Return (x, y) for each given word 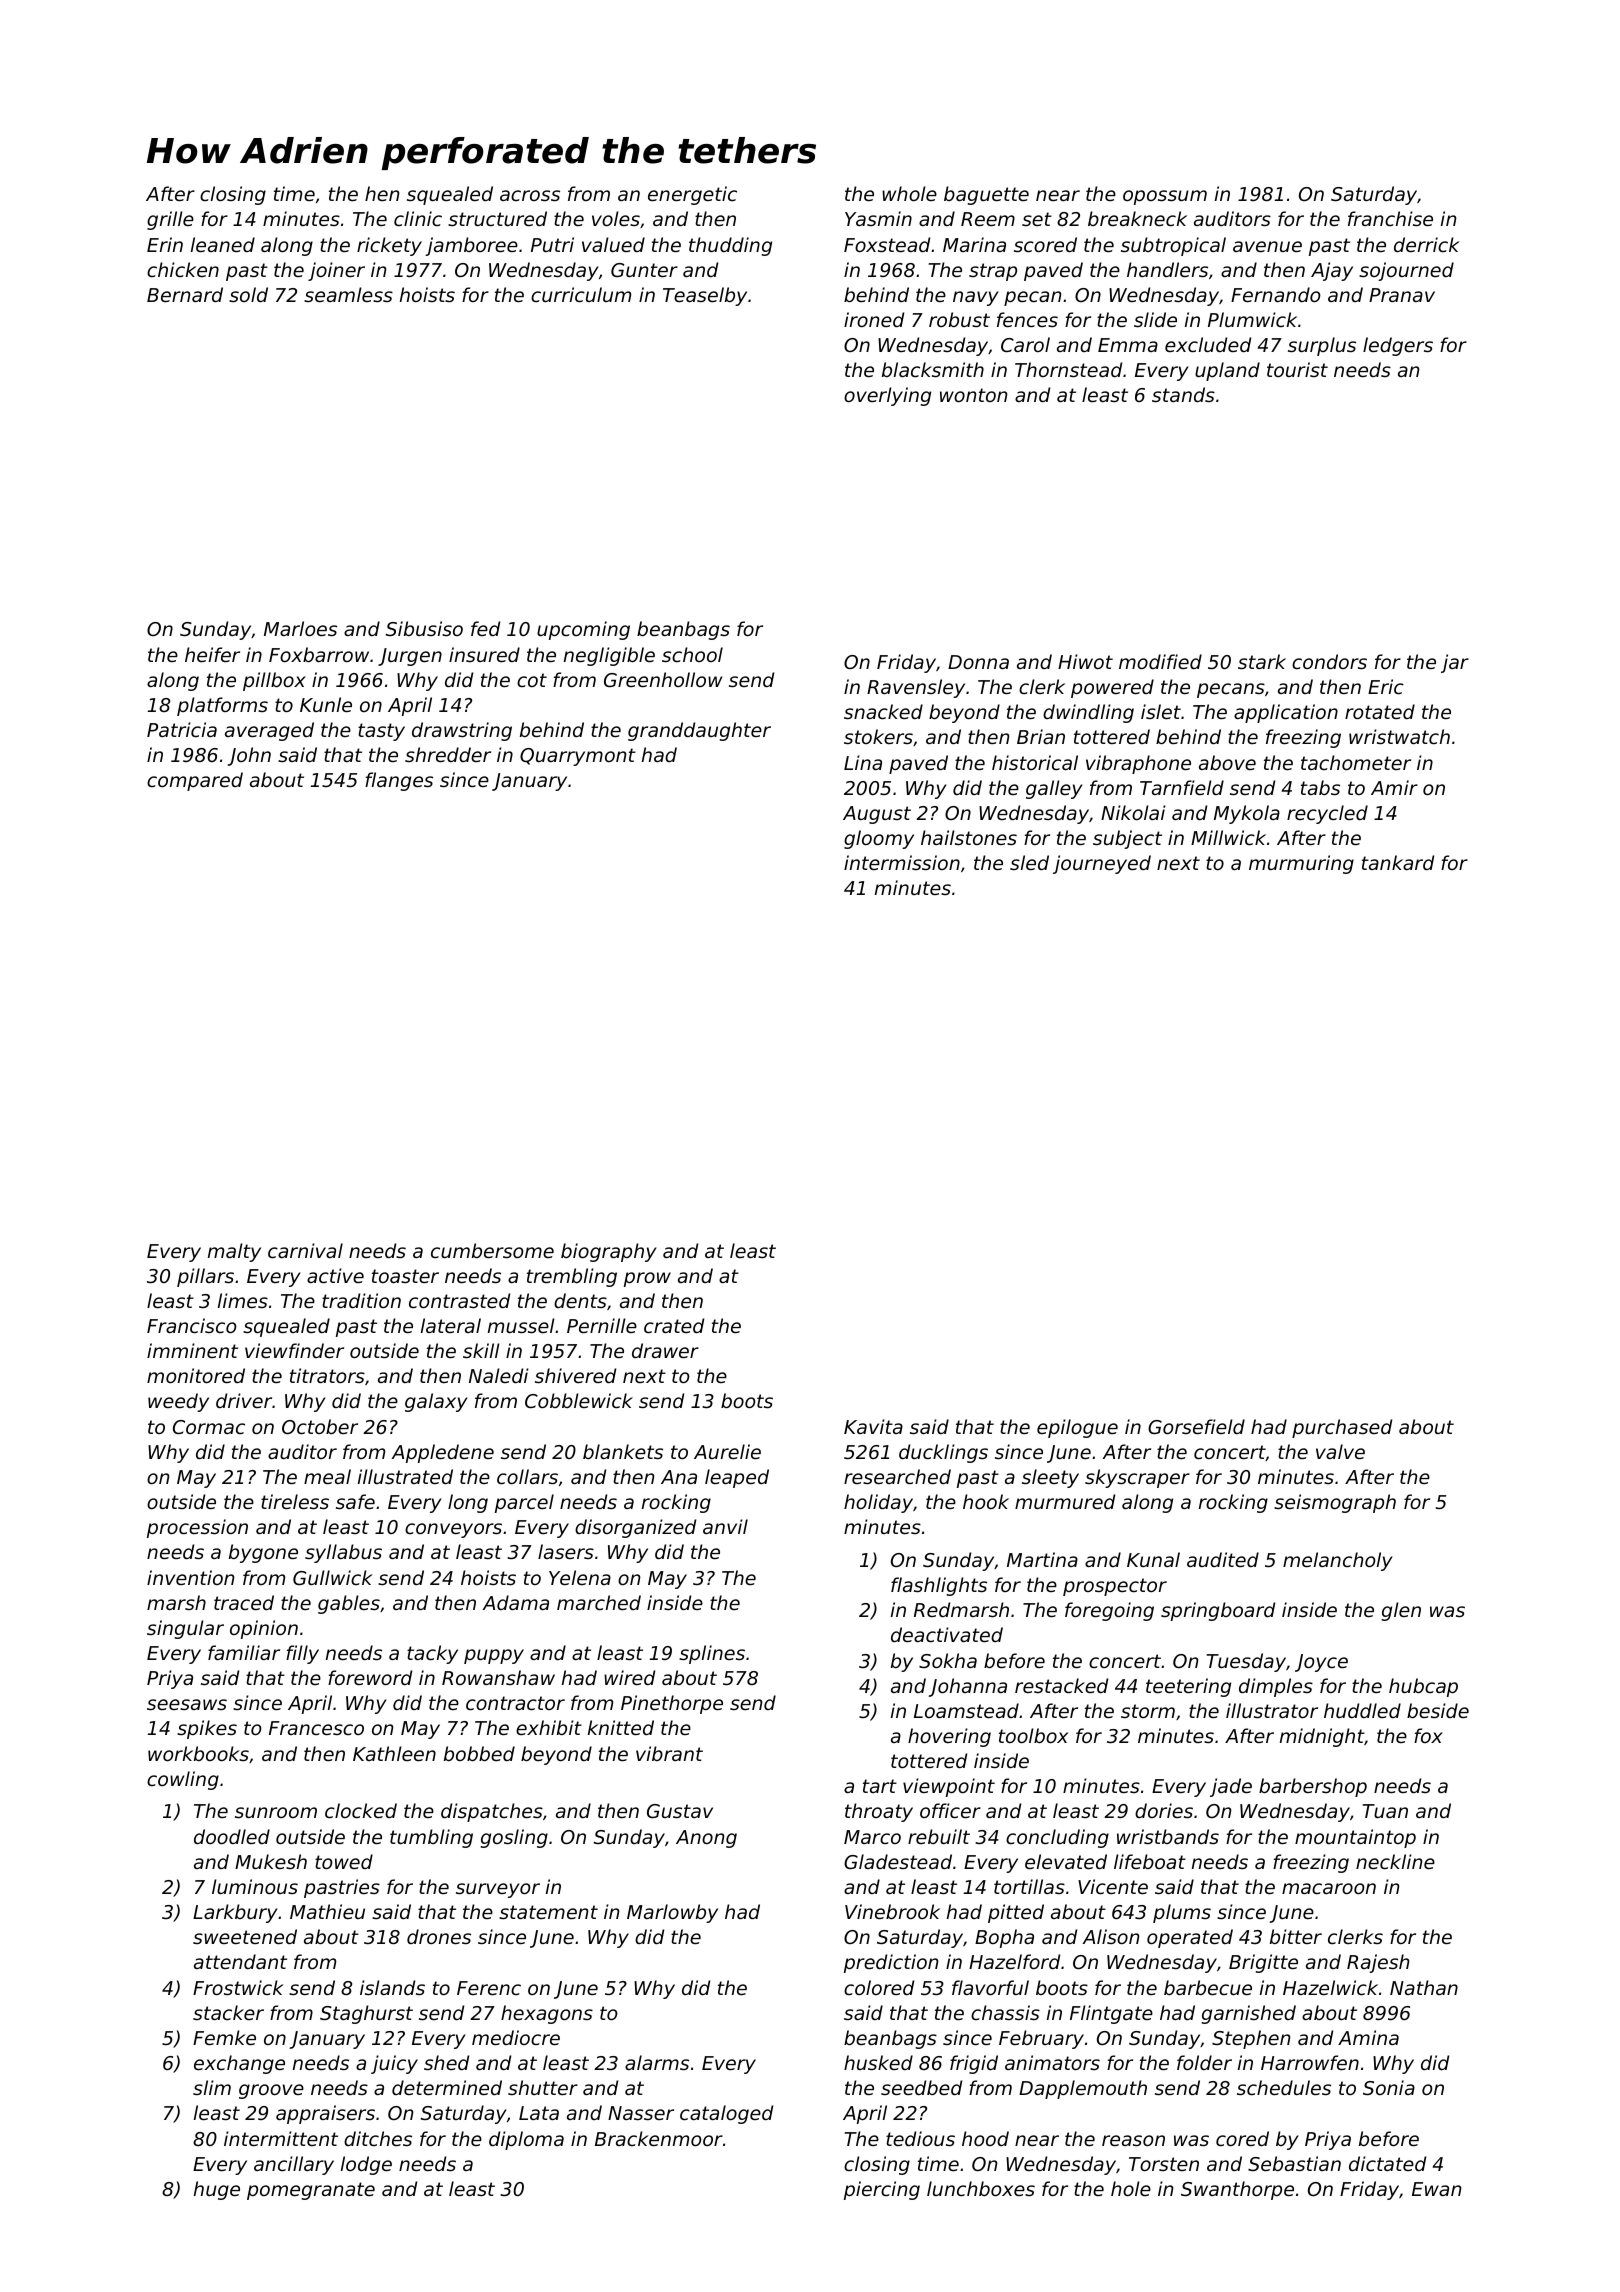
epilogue (1077, 1428)
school (692, 654)
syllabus (343, 1553)
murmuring (1301, 864)
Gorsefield (1196, 1426)
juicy (394, 2064)
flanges (399, 781)
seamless (348, 294)
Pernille (602, 1325)
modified (1160, 661)
